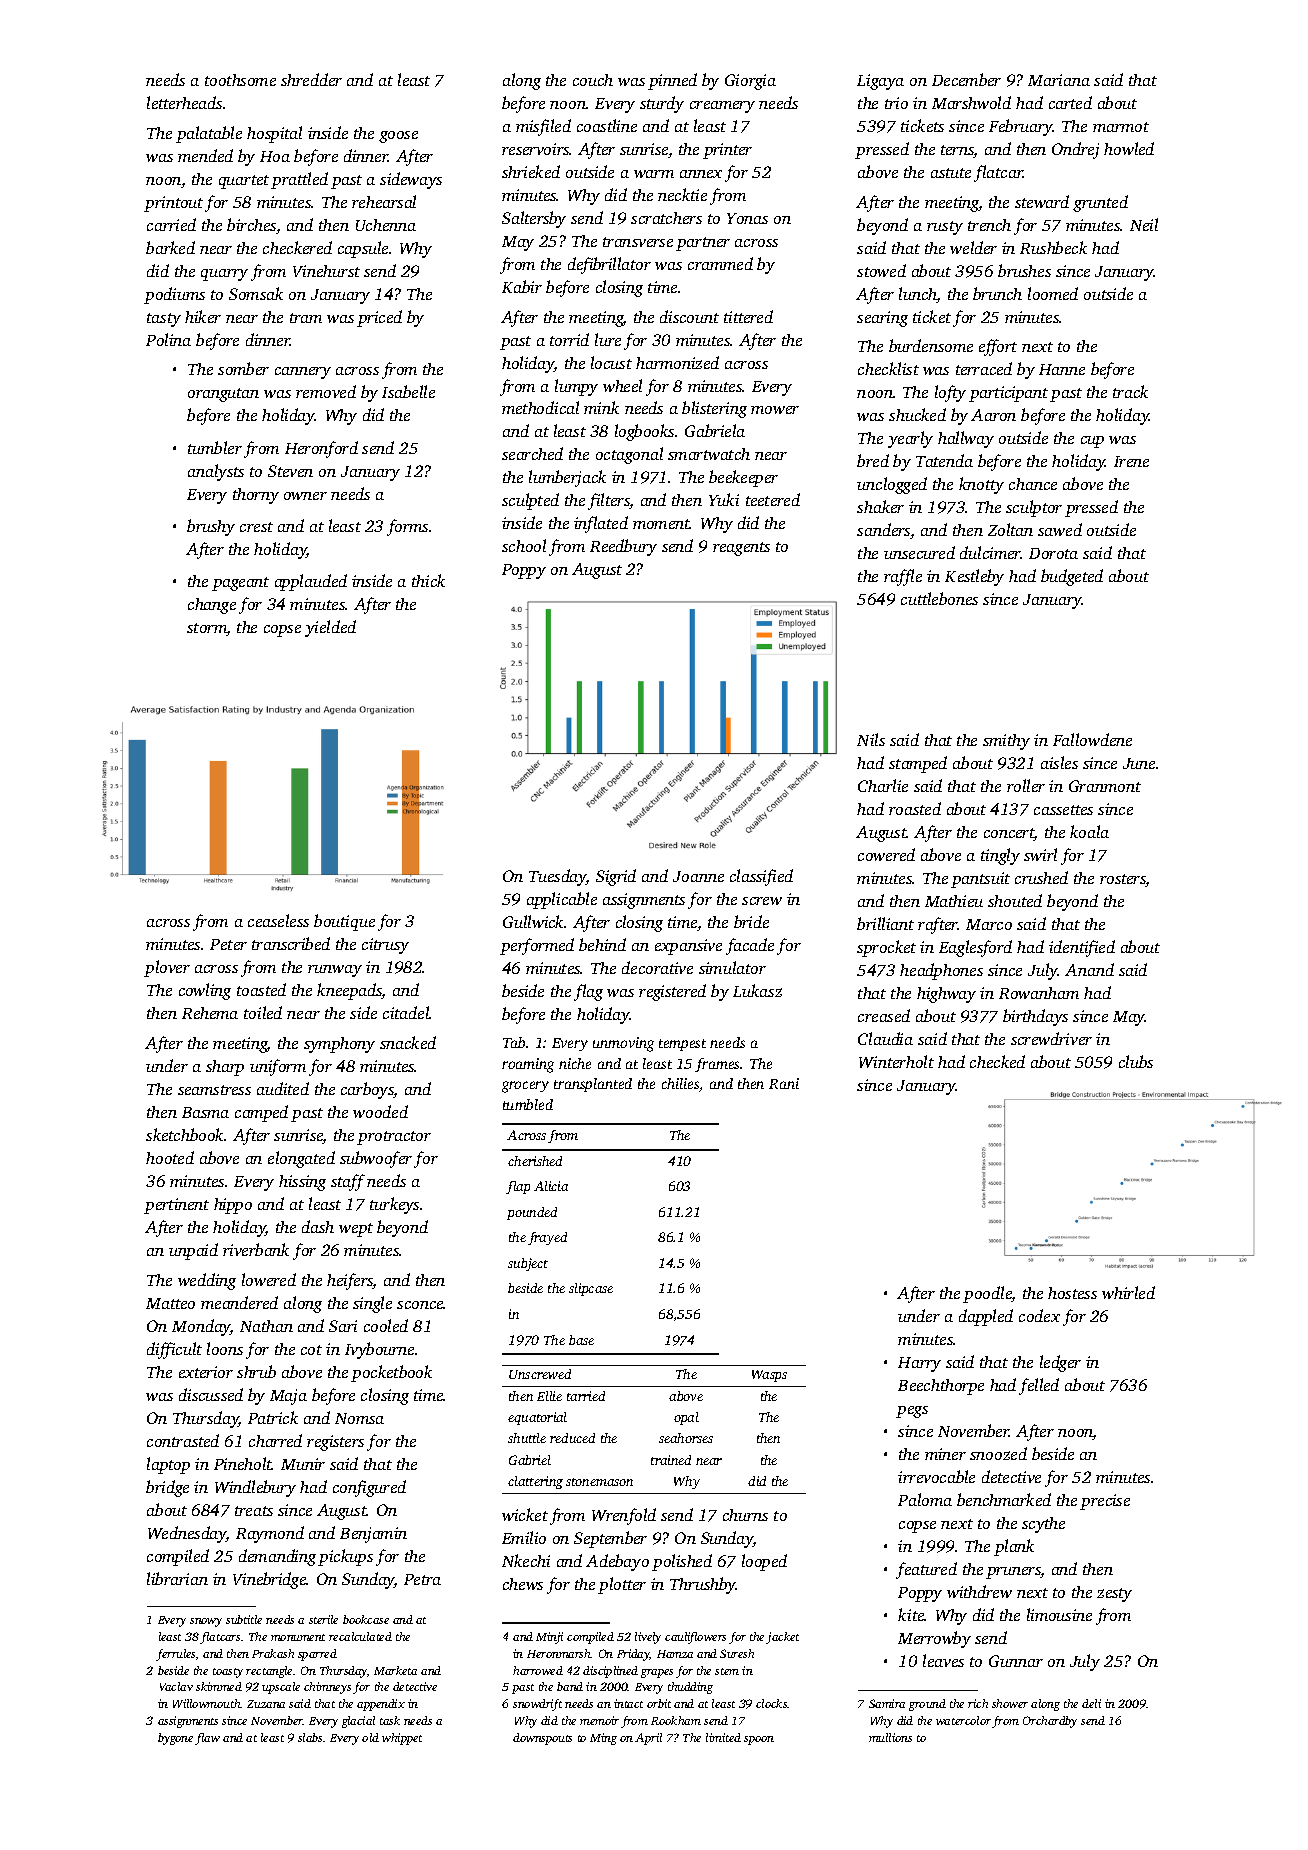 The image size is (1308, 1850). Describe the element at coordinates (228, 944) in the screenshot. I see `Peter` at that location.
